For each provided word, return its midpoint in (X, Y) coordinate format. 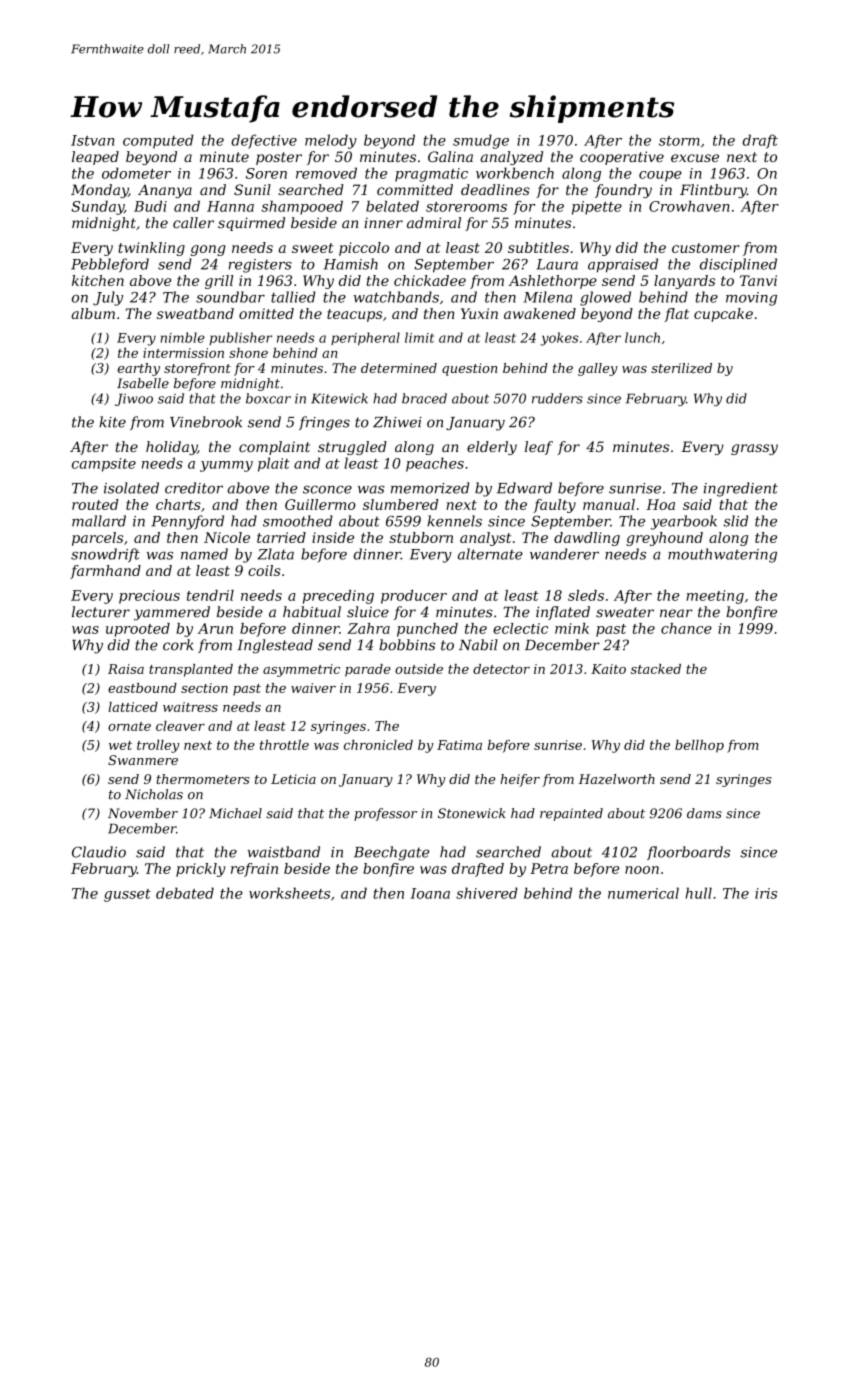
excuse (695, 158)
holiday (171, 448)
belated (392, 206)
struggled (352, 448)
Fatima (459, 745)
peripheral (365, 339)
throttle (284, 745)
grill (219, 282)
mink (572, 628)
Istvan (92, 140)
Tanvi (758, 280)
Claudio (99, 852)
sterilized (681, 368)
